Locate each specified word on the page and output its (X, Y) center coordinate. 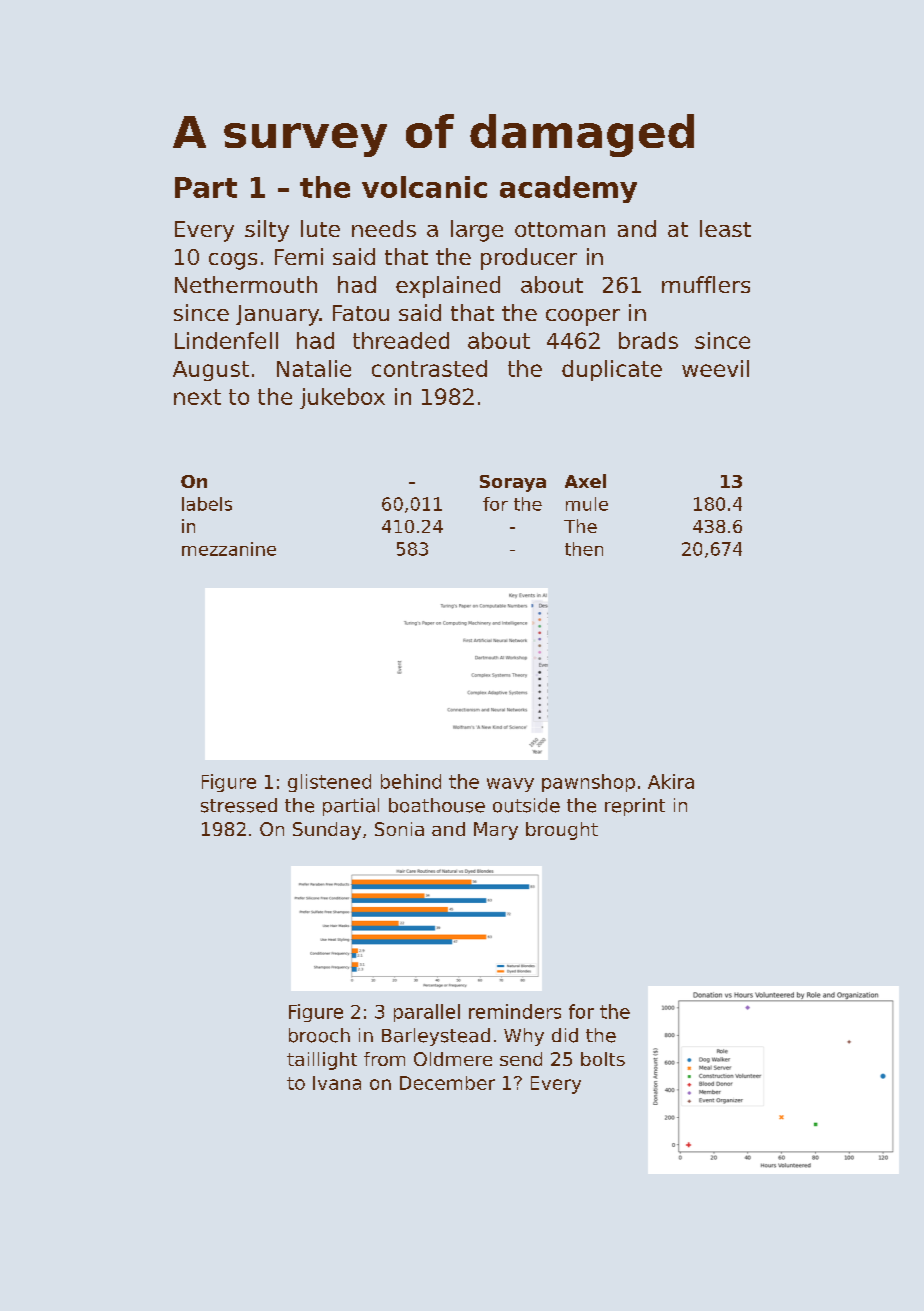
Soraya (513, 483)
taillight (322, 1061)
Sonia (399, 829)
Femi (299, 256)
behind (411, 781)
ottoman (560, 229)
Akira (671, 781)
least (725, 228)
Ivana (337, 1083)
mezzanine (229, 549)
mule (587, 504)
